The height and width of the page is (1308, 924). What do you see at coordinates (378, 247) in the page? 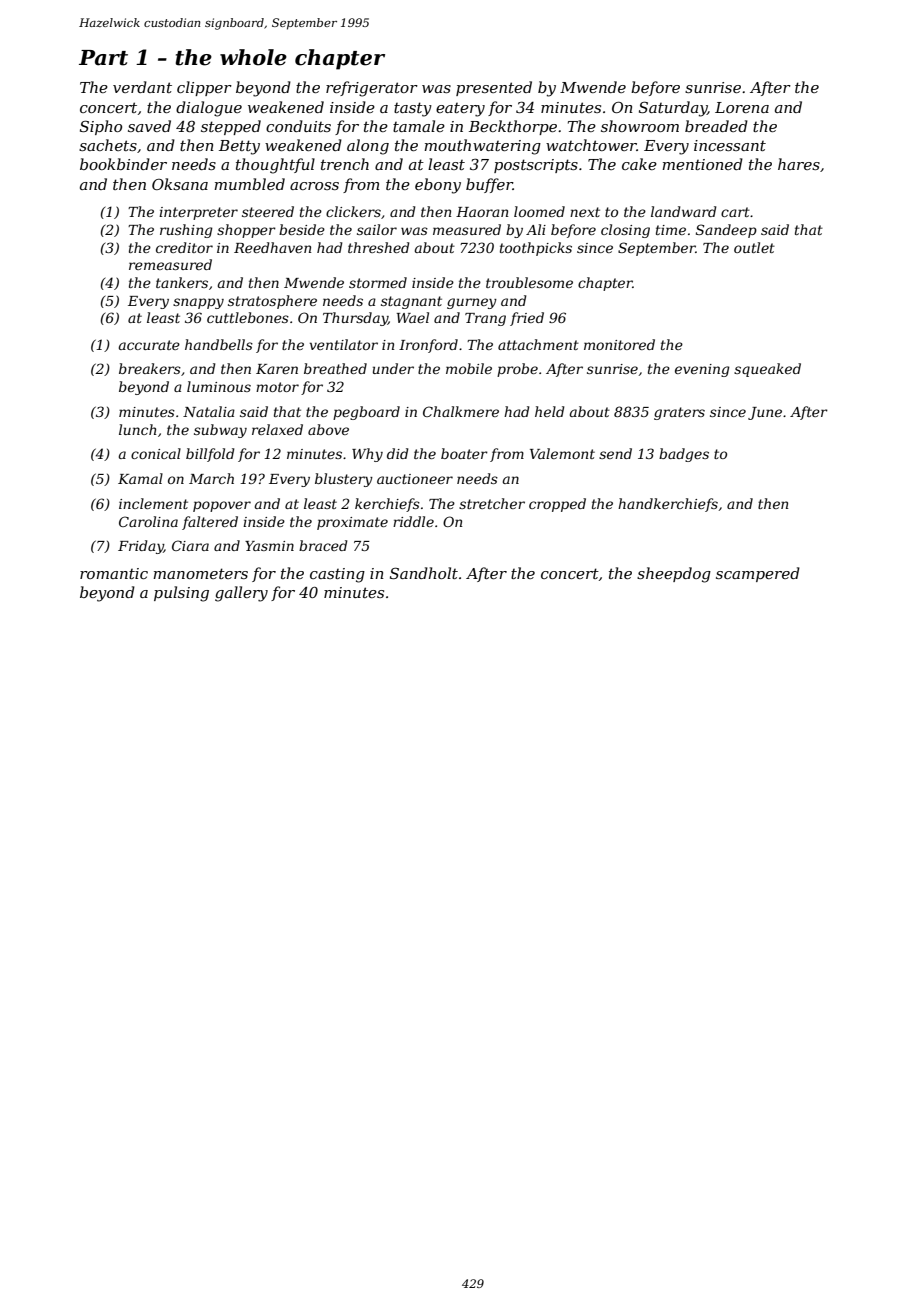
I see `threshed` at bounding box center [378, 247].
